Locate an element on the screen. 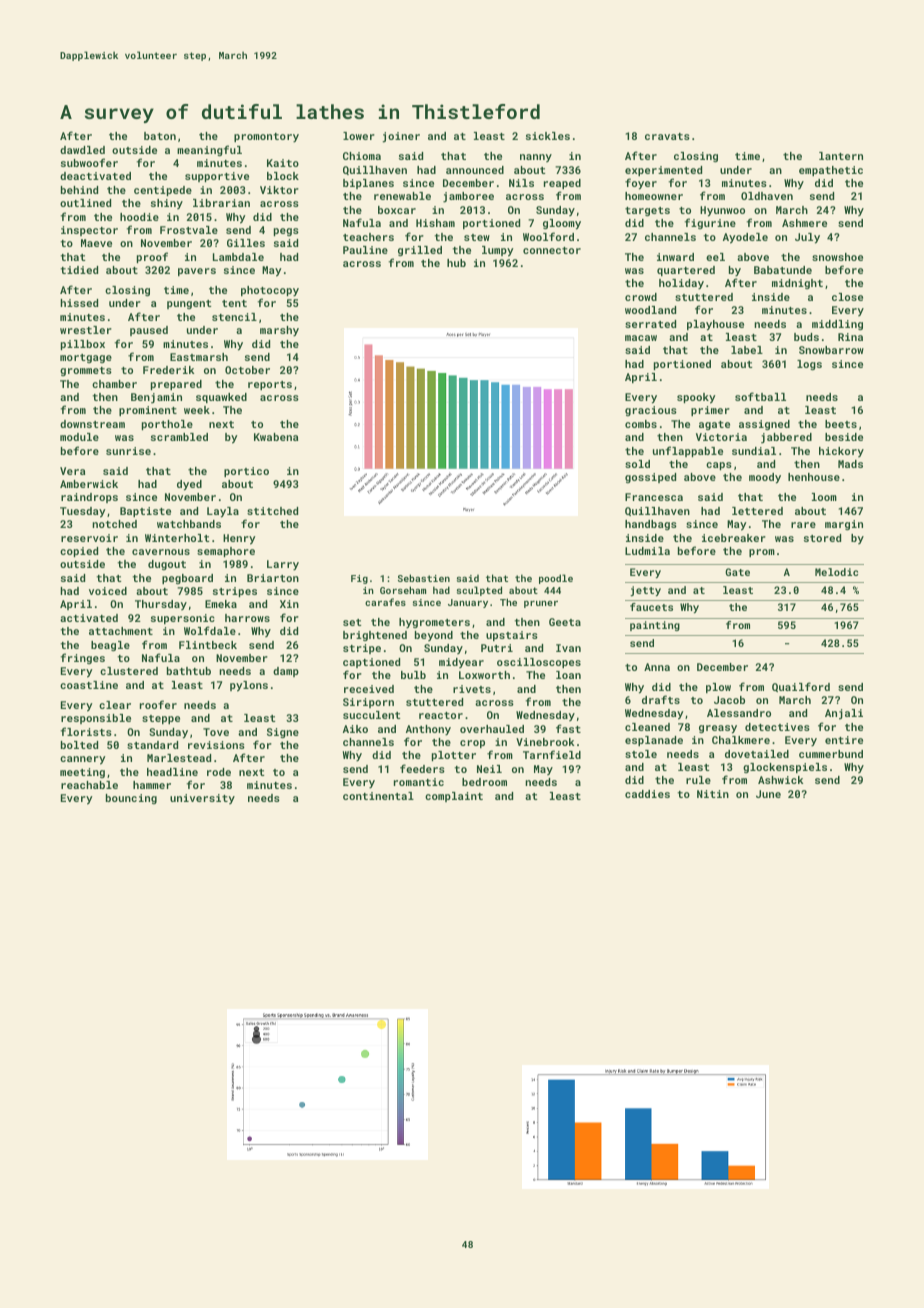 This screenshot has height=1308, width=924. combs is located at coordinates (641, 424).
